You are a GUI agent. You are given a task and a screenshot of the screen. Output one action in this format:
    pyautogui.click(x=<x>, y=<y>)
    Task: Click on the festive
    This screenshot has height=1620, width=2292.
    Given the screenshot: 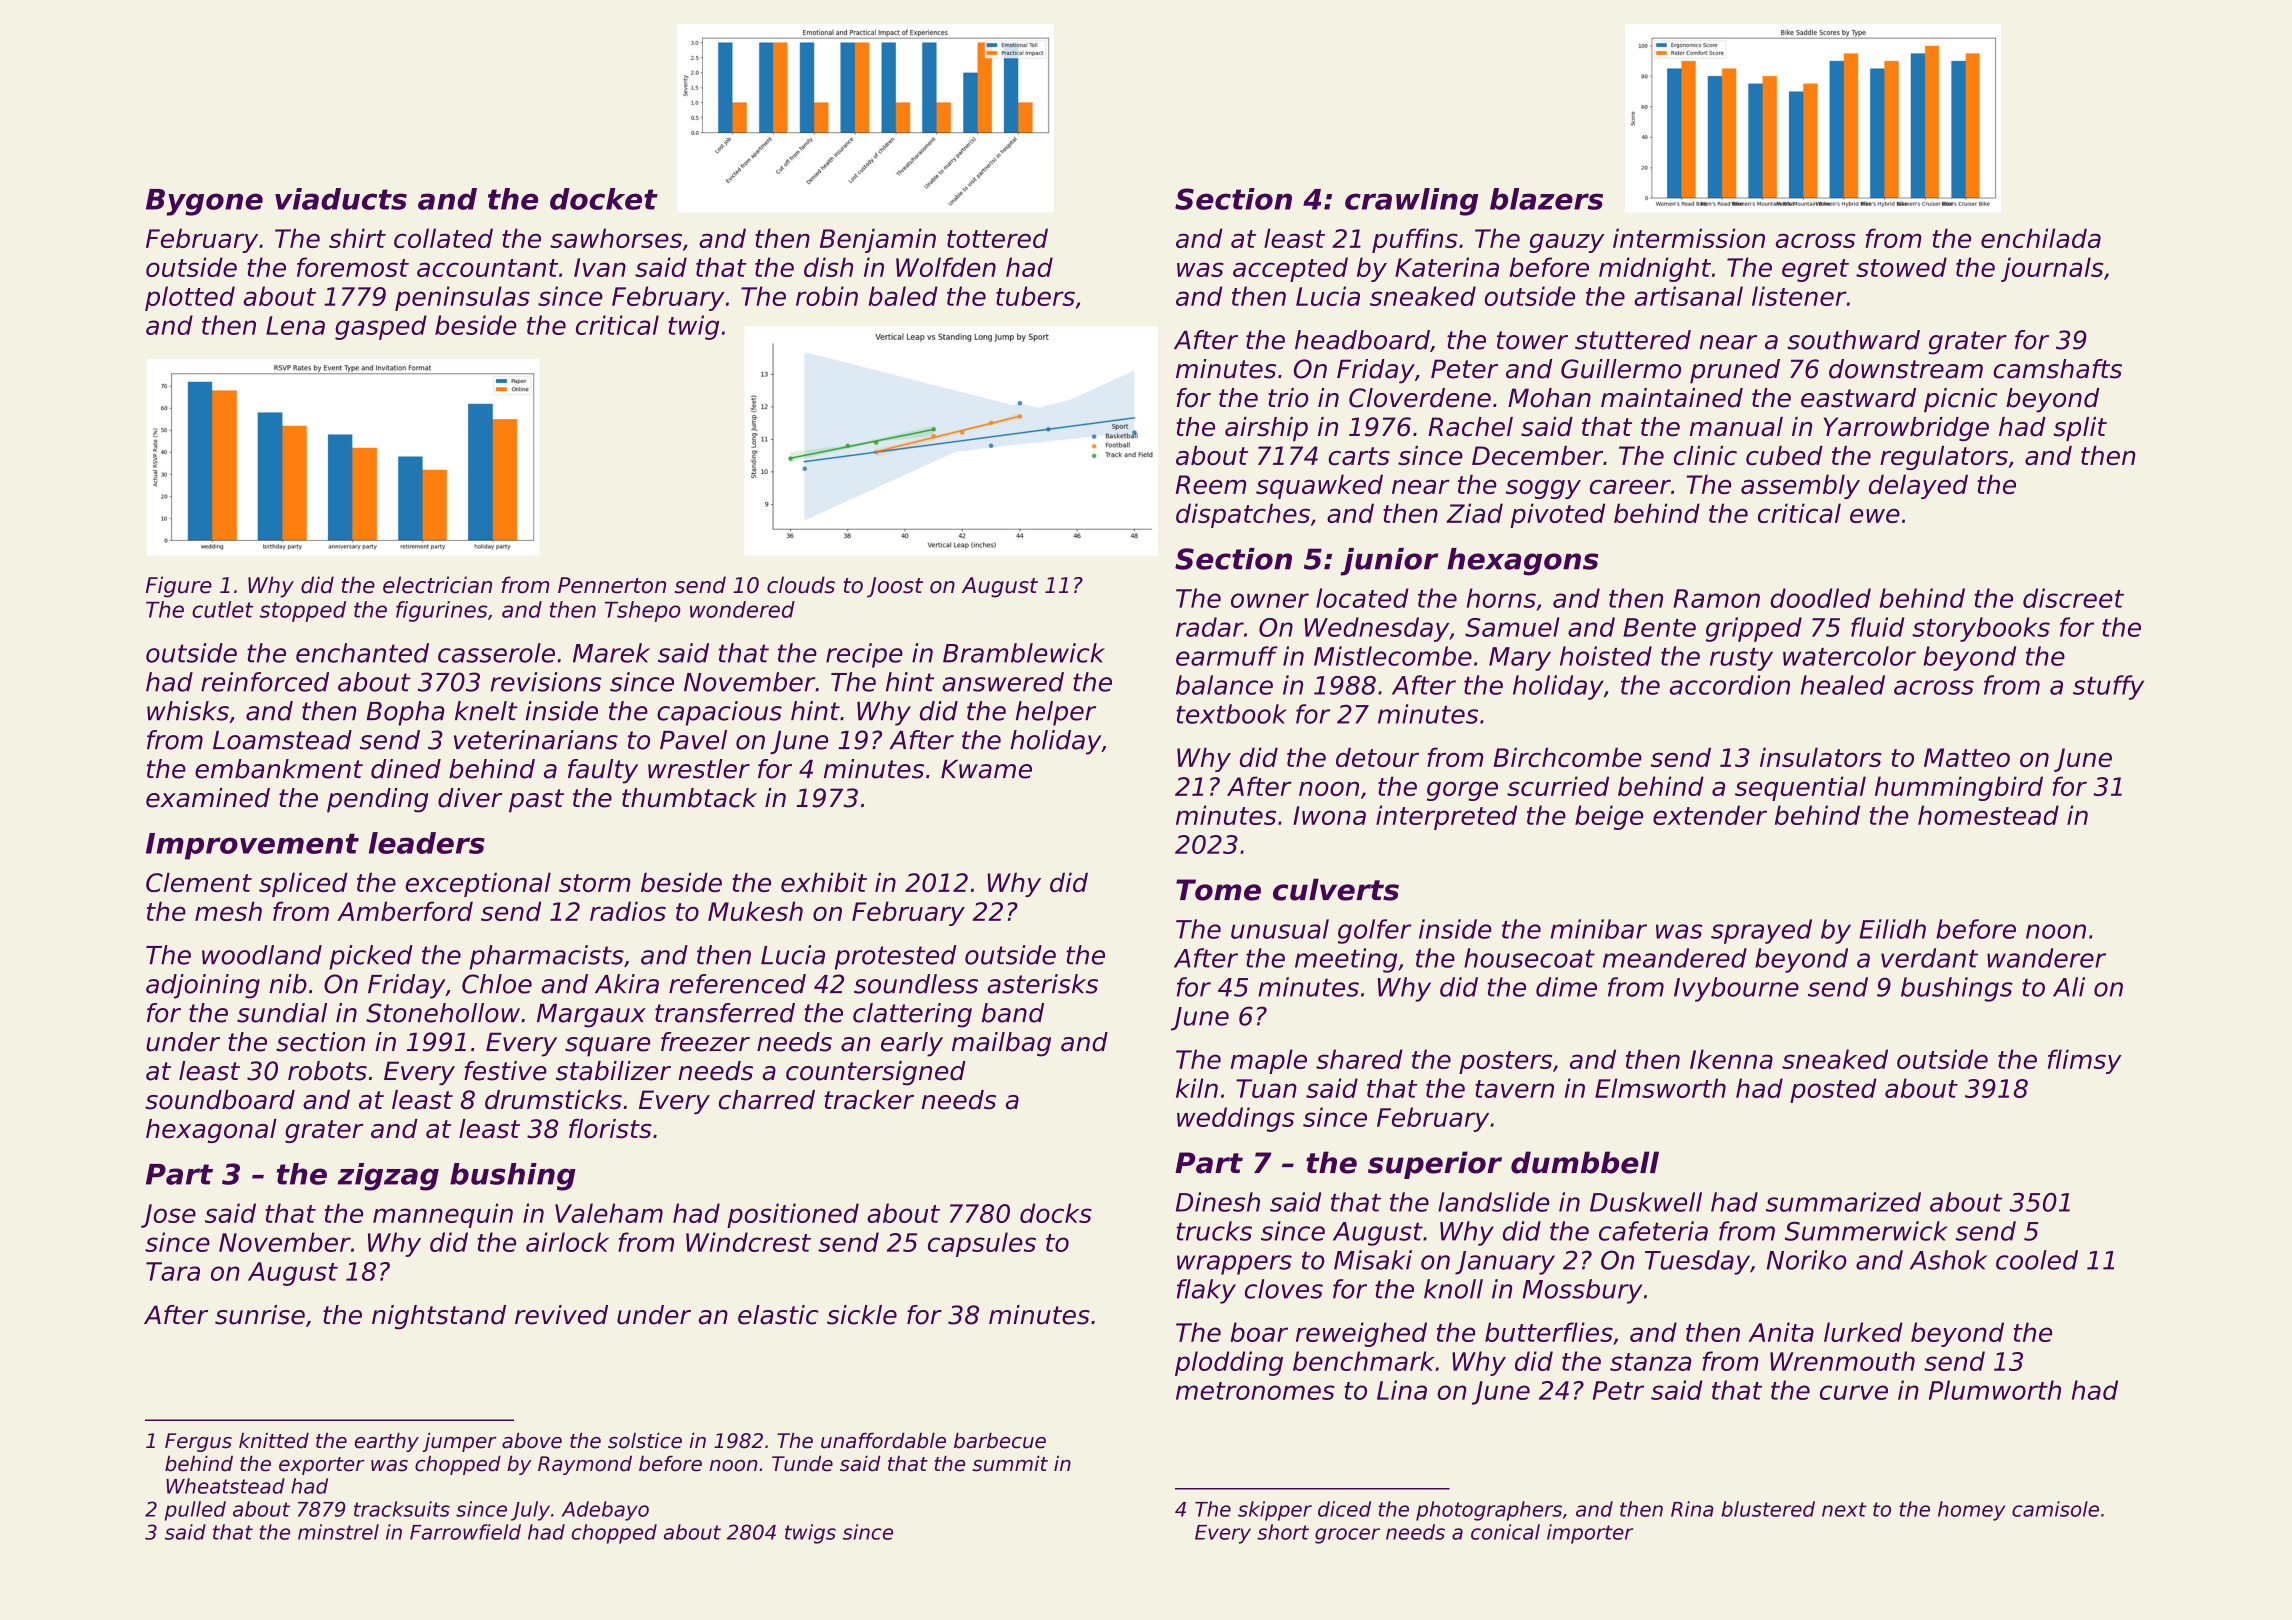 What is the action you would take?
    pyautogui.click(x=505, y=1071)
